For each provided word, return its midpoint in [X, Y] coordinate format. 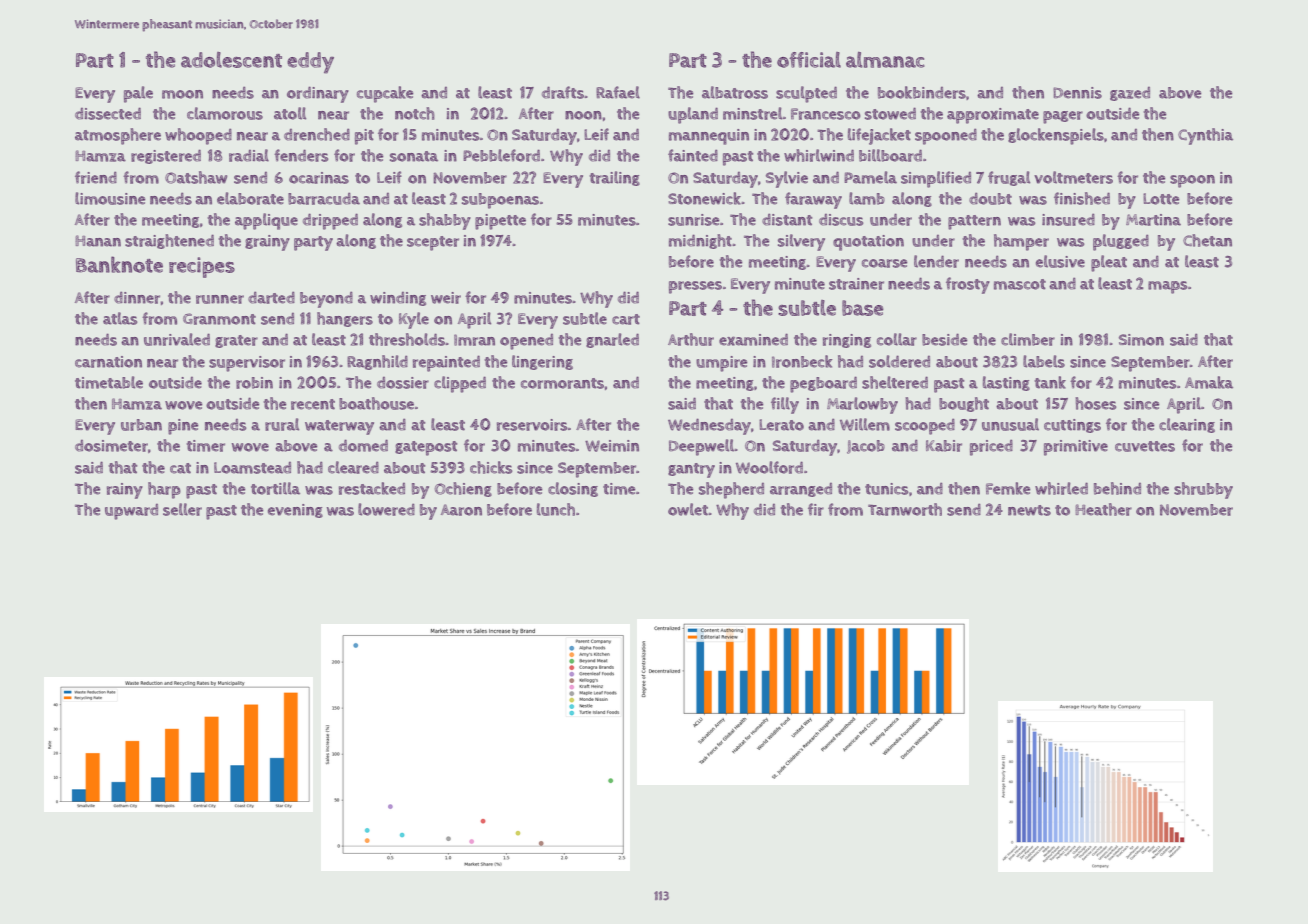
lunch [556, 509]
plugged [1121, 242]
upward [131, 512]
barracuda [324, 198]
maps [1167, 287]
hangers [345, 319]
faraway [813, 200]
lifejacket [879, 136]
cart [626, 319]
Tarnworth [905, 509]
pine [183, 427]
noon [583, 115]
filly [785, 405]
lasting [1006, 383]
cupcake [385, 94]
